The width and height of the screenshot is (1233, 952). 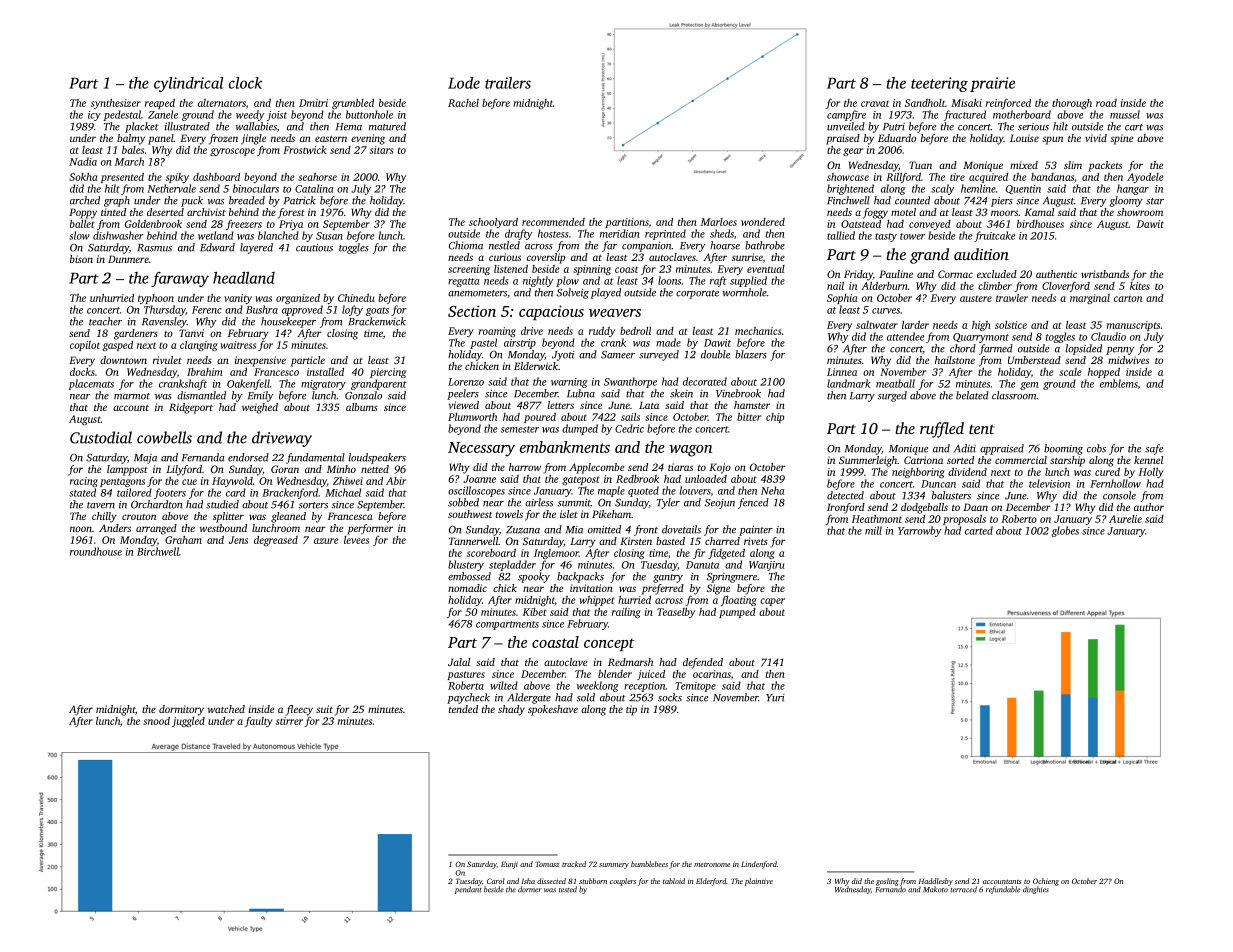 I want to click on globes, so click(x=1065, y=531).
